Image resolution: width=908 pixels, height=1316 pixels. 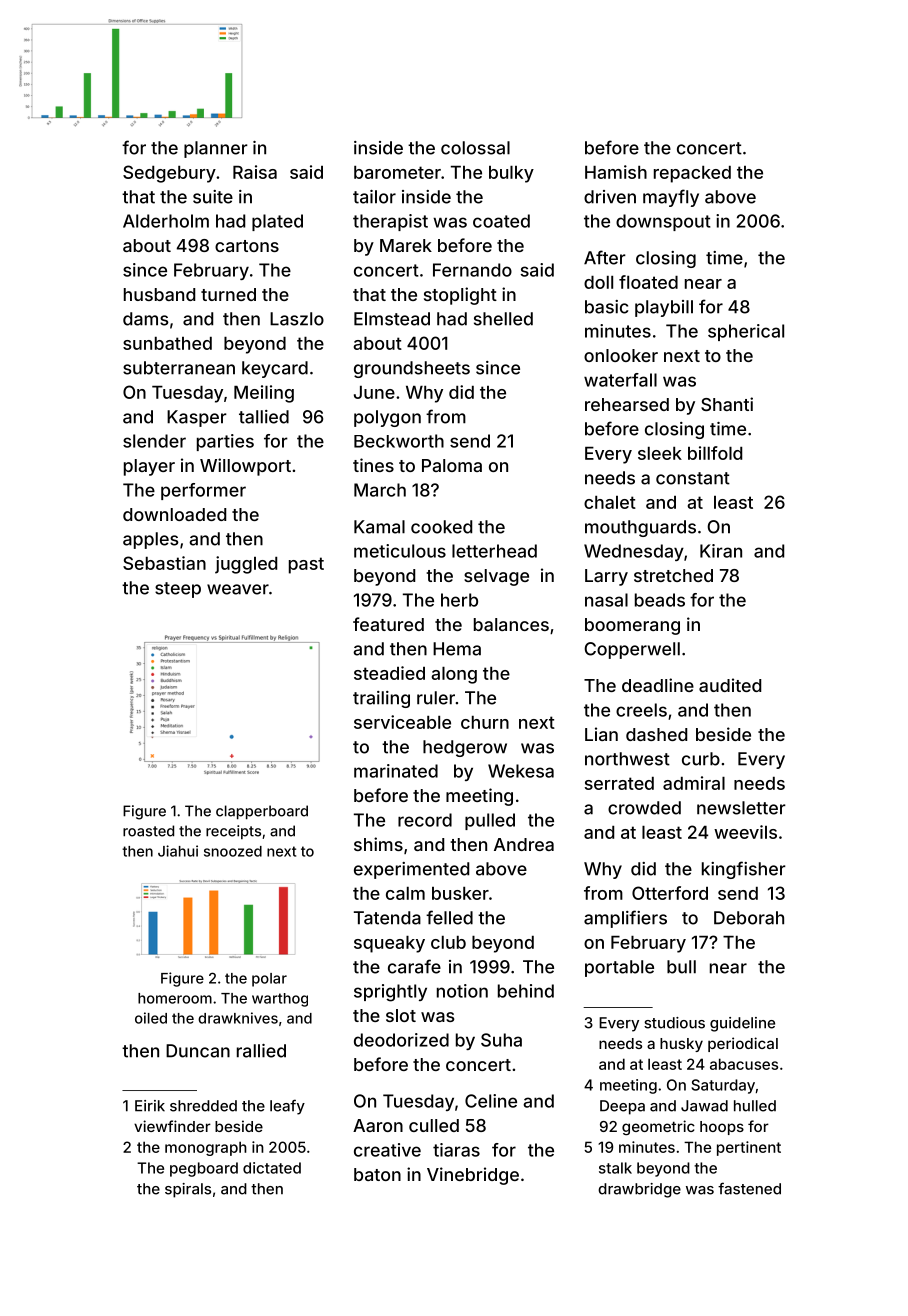 What do you see at coordinates (275, 369) in the screenshot?
I see `keycard` at bounding box center [275, 369].
